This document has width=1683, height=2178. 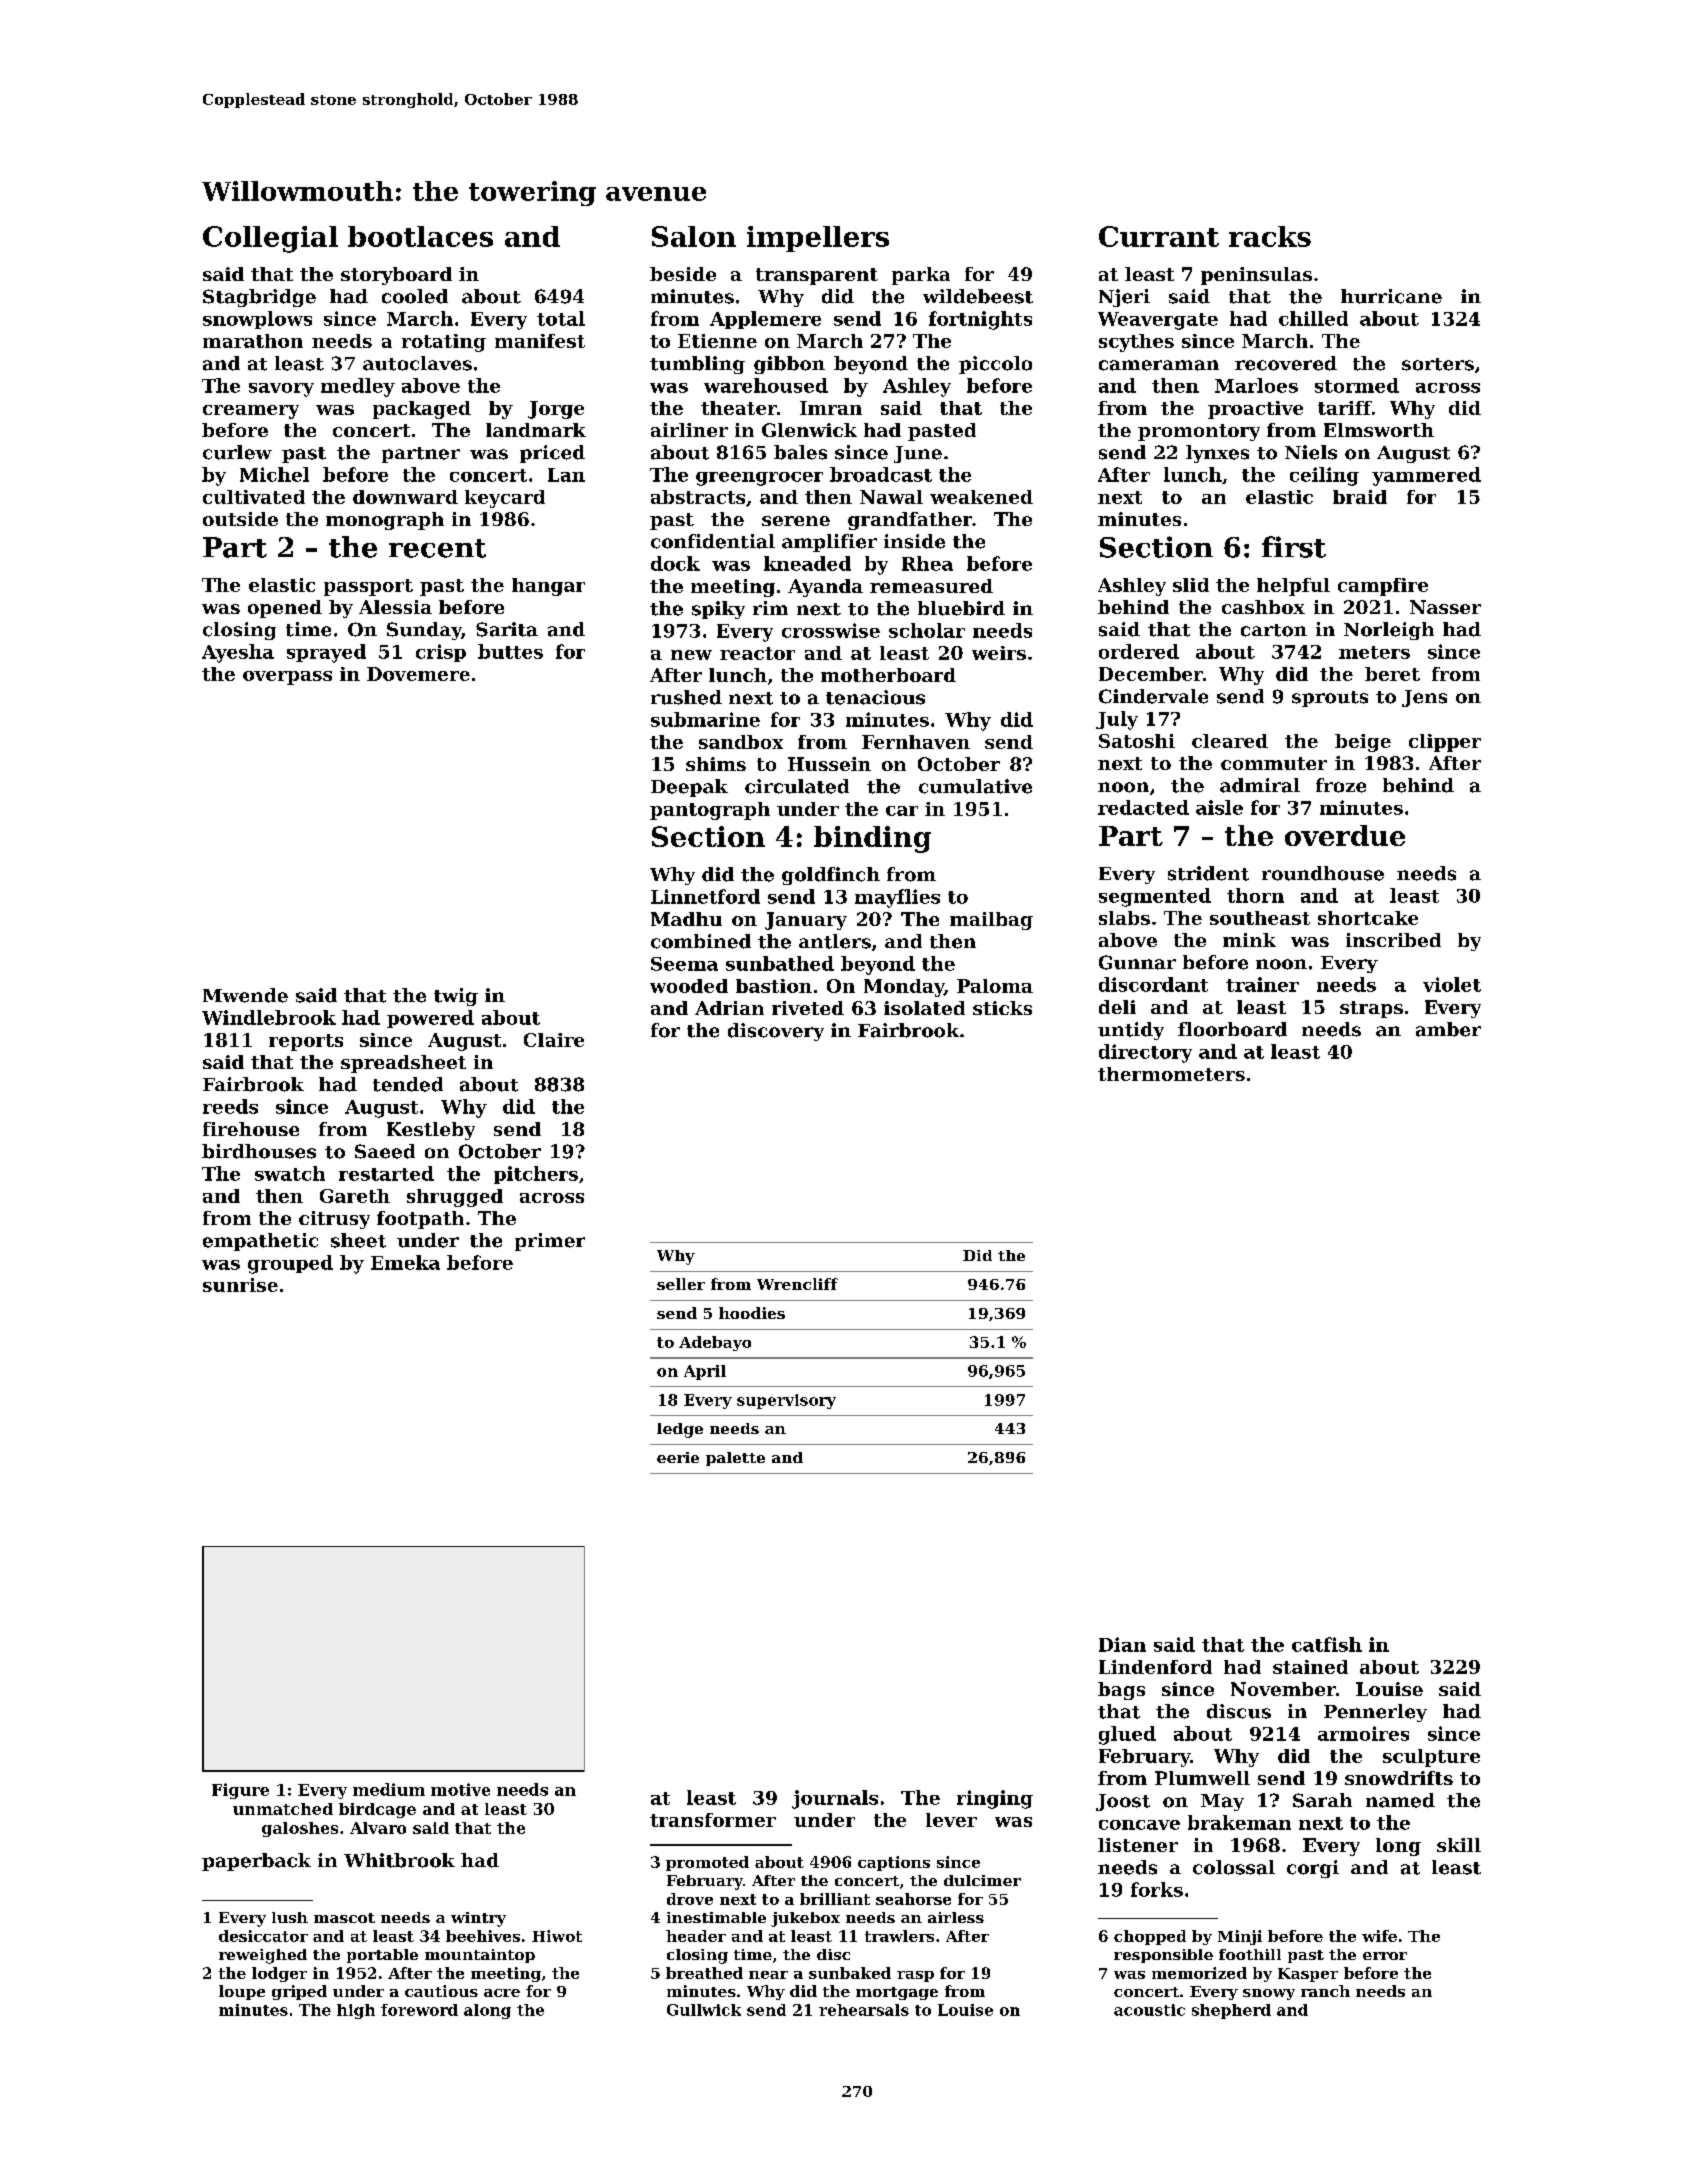 What do you see at coordinates (829, 764) in the document?
I see `Hussein` at bounding box center [829, 764].
